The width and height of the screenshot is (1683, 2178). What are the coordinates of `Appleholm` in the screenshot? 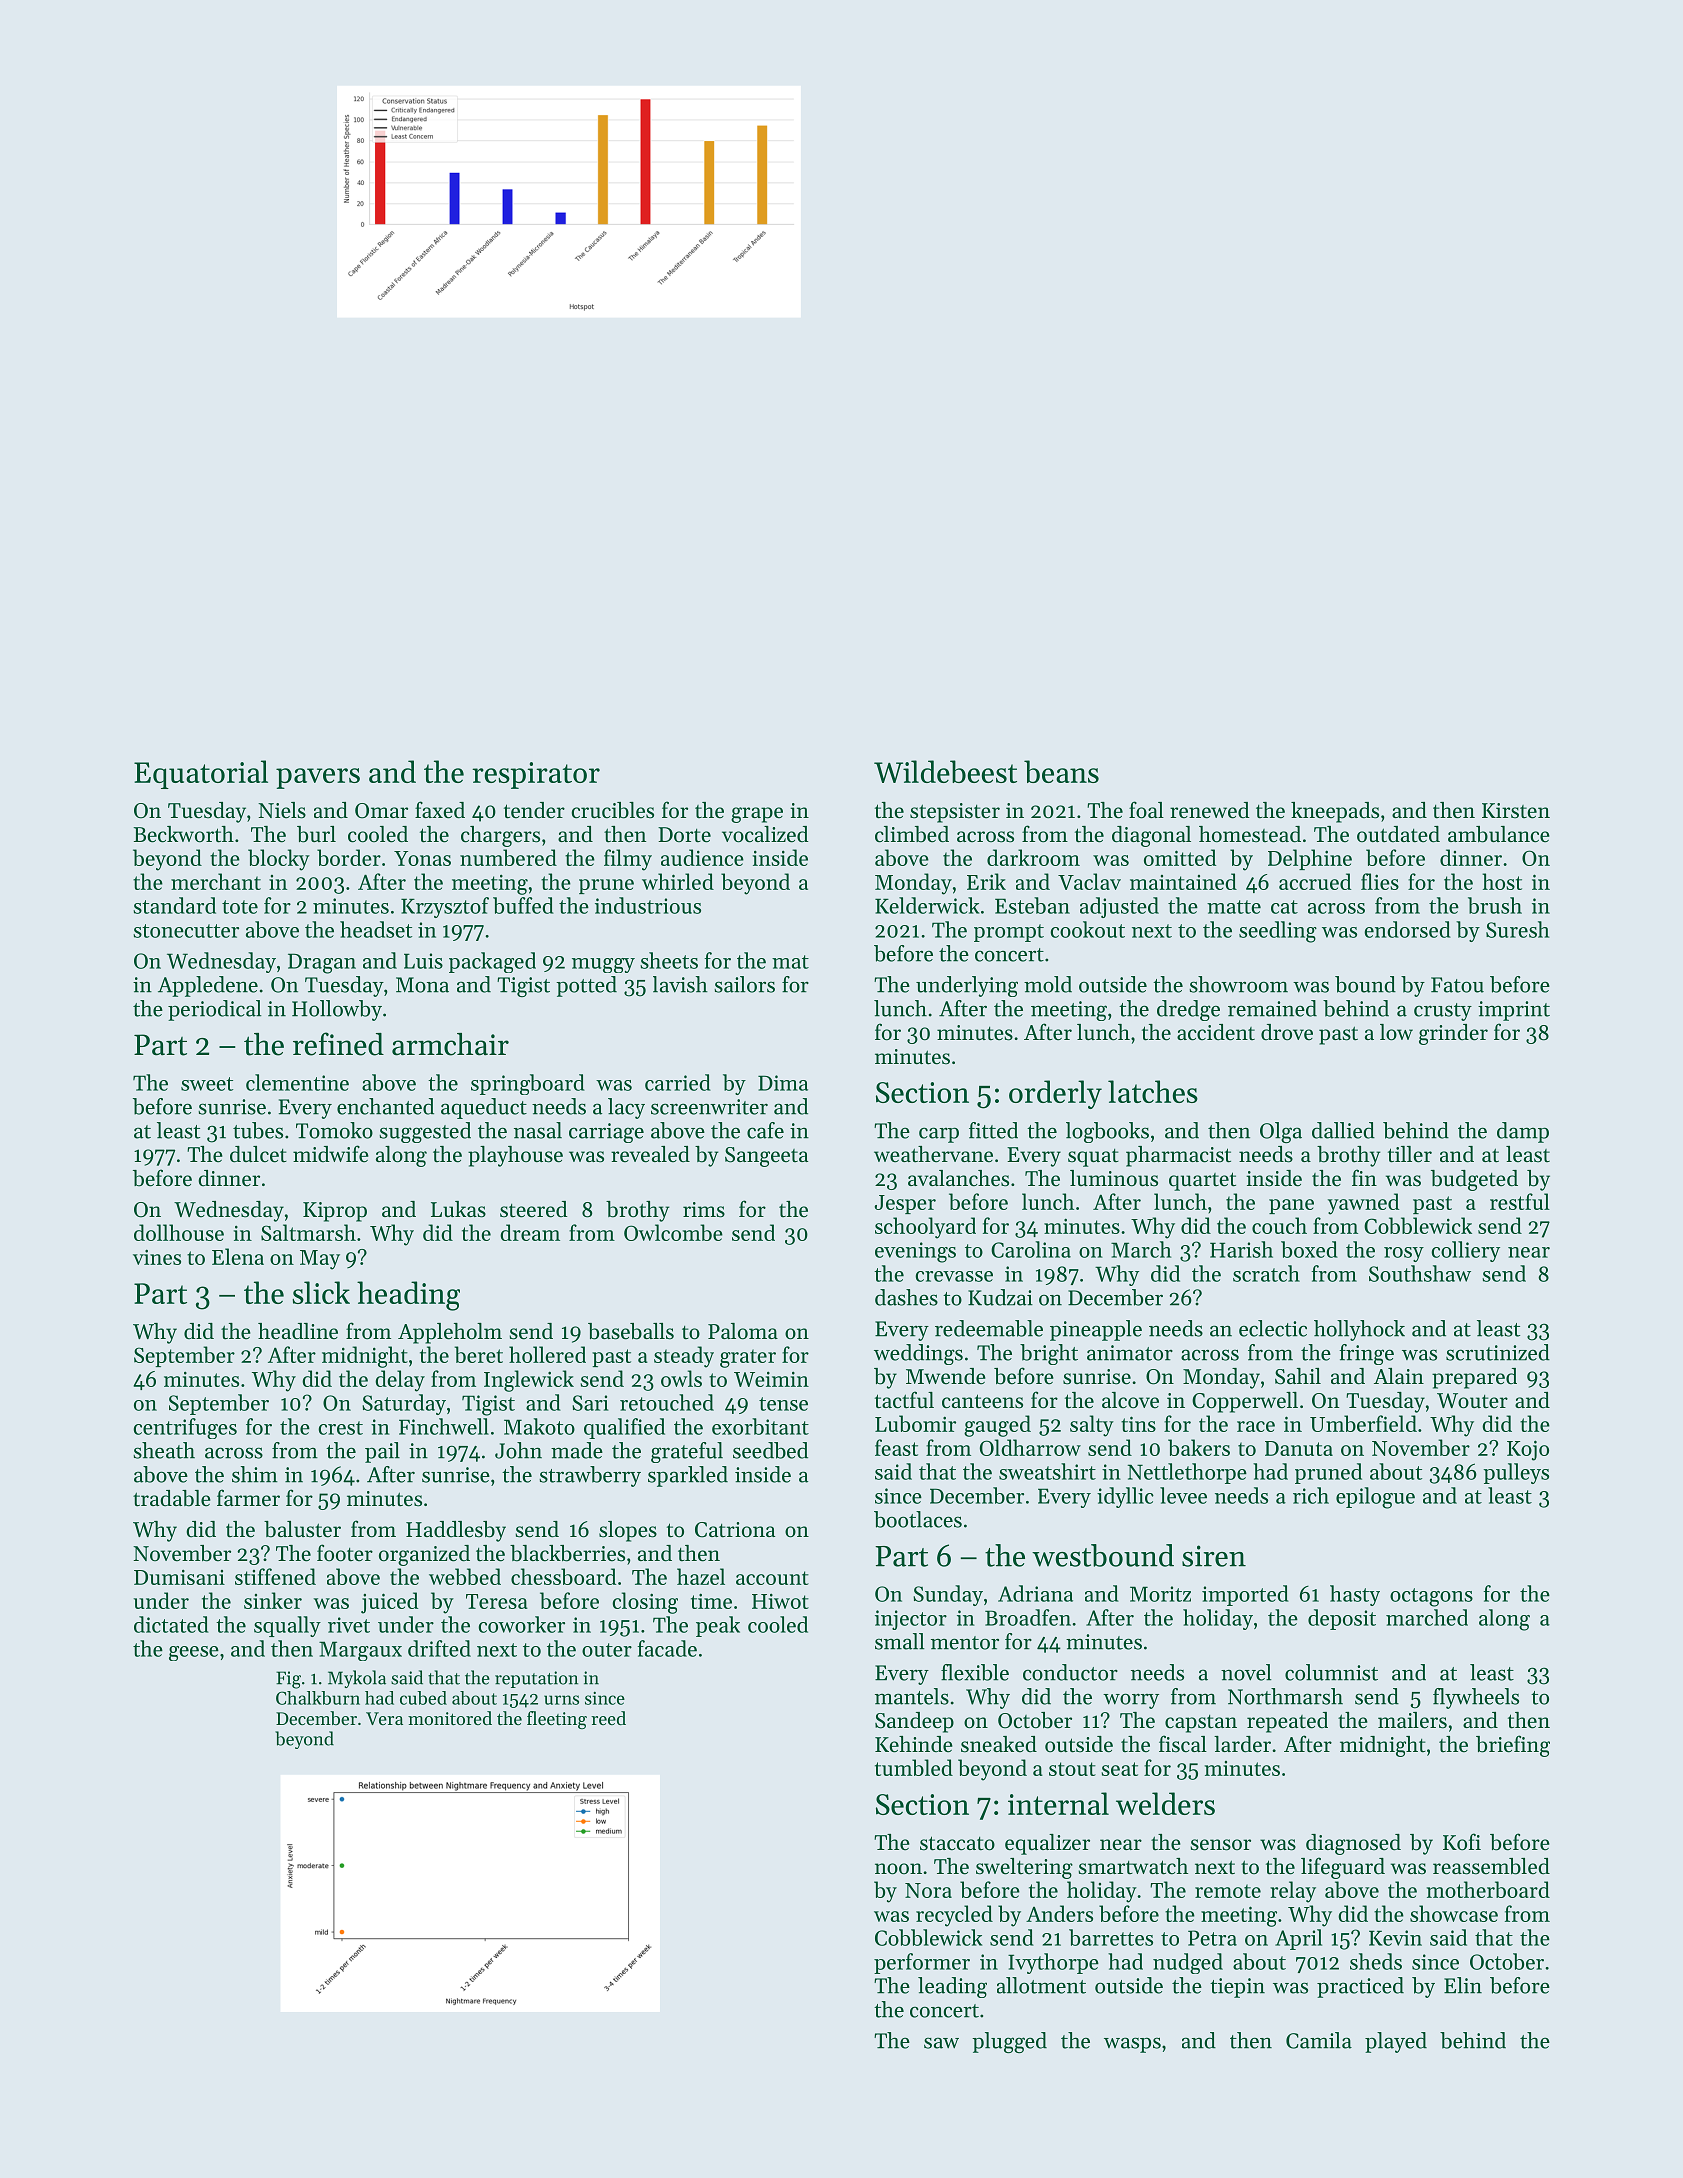 It's located at (450, 1333).
